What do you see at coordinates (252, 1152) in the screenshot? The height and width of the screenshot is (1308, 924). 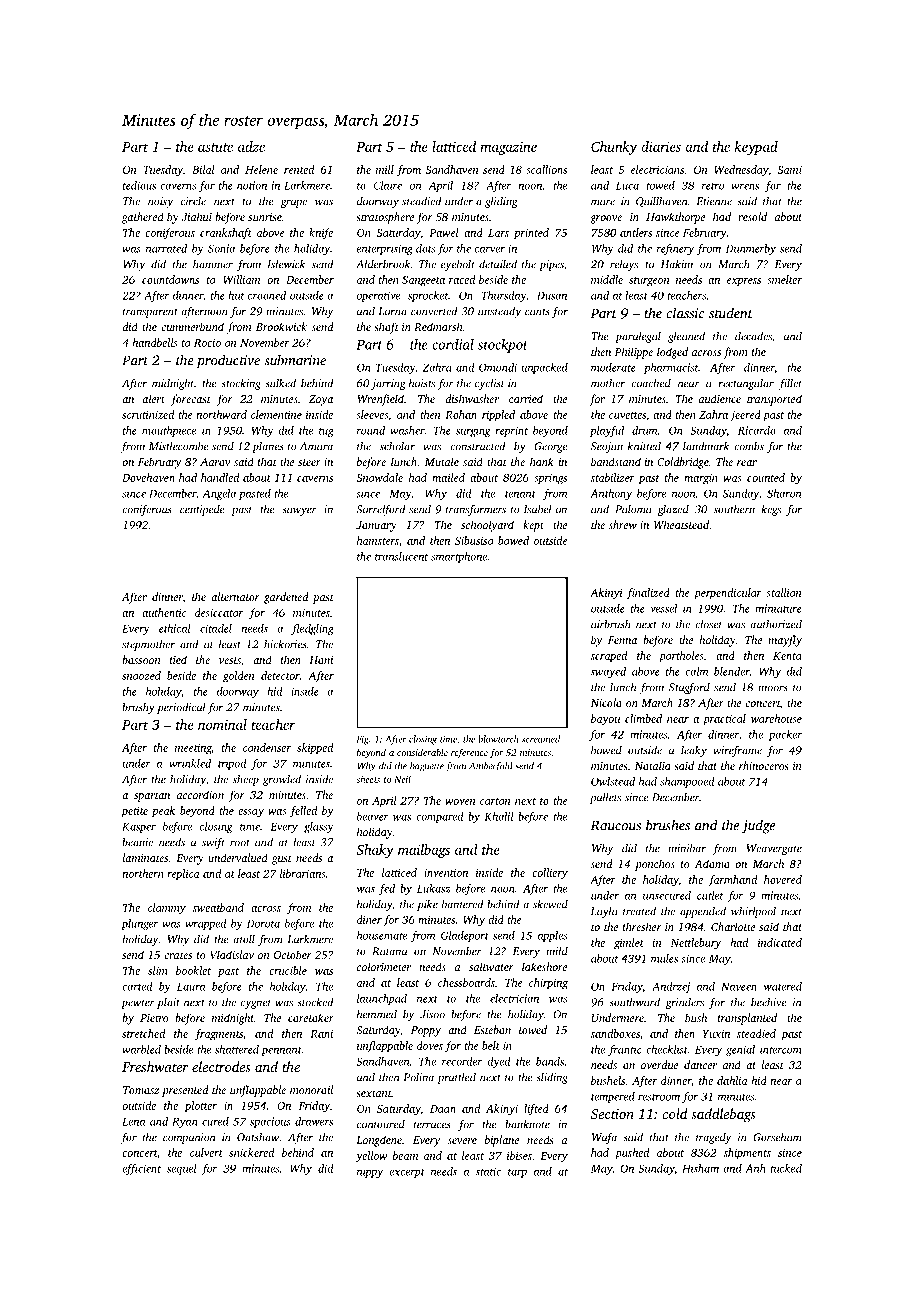 I see `snickered` at bounding box center [252, 1152].
